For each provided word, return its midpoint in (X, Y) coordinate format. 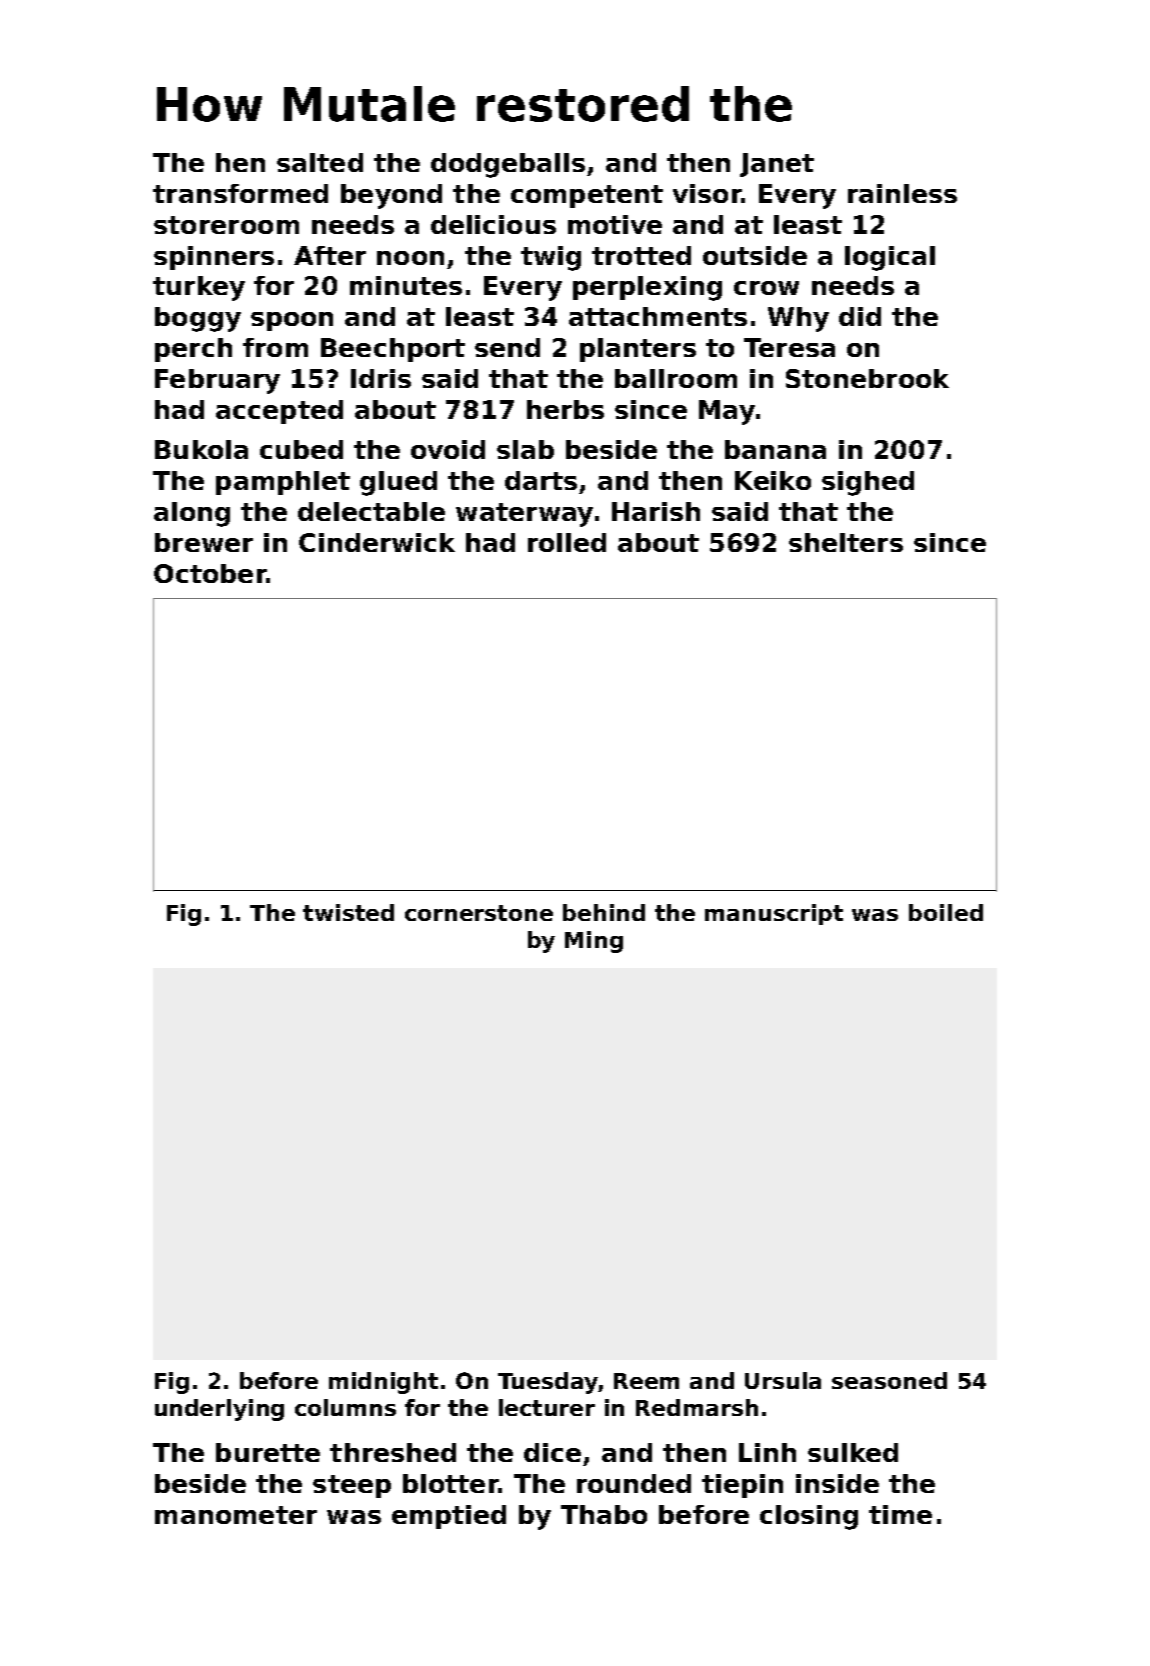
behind (604, 912)
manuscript (774, 914)
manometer (236, 1515)
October (210, 573)
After (330, 255)
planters (638, 350)
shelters (846, 542)
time (900, 1514)
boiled (946, 912)
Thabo (604, 1514)
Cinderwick (377, 542)
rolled (567, 542)
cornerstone (479, 913)
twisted (348, 912)
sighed (868, 483)
